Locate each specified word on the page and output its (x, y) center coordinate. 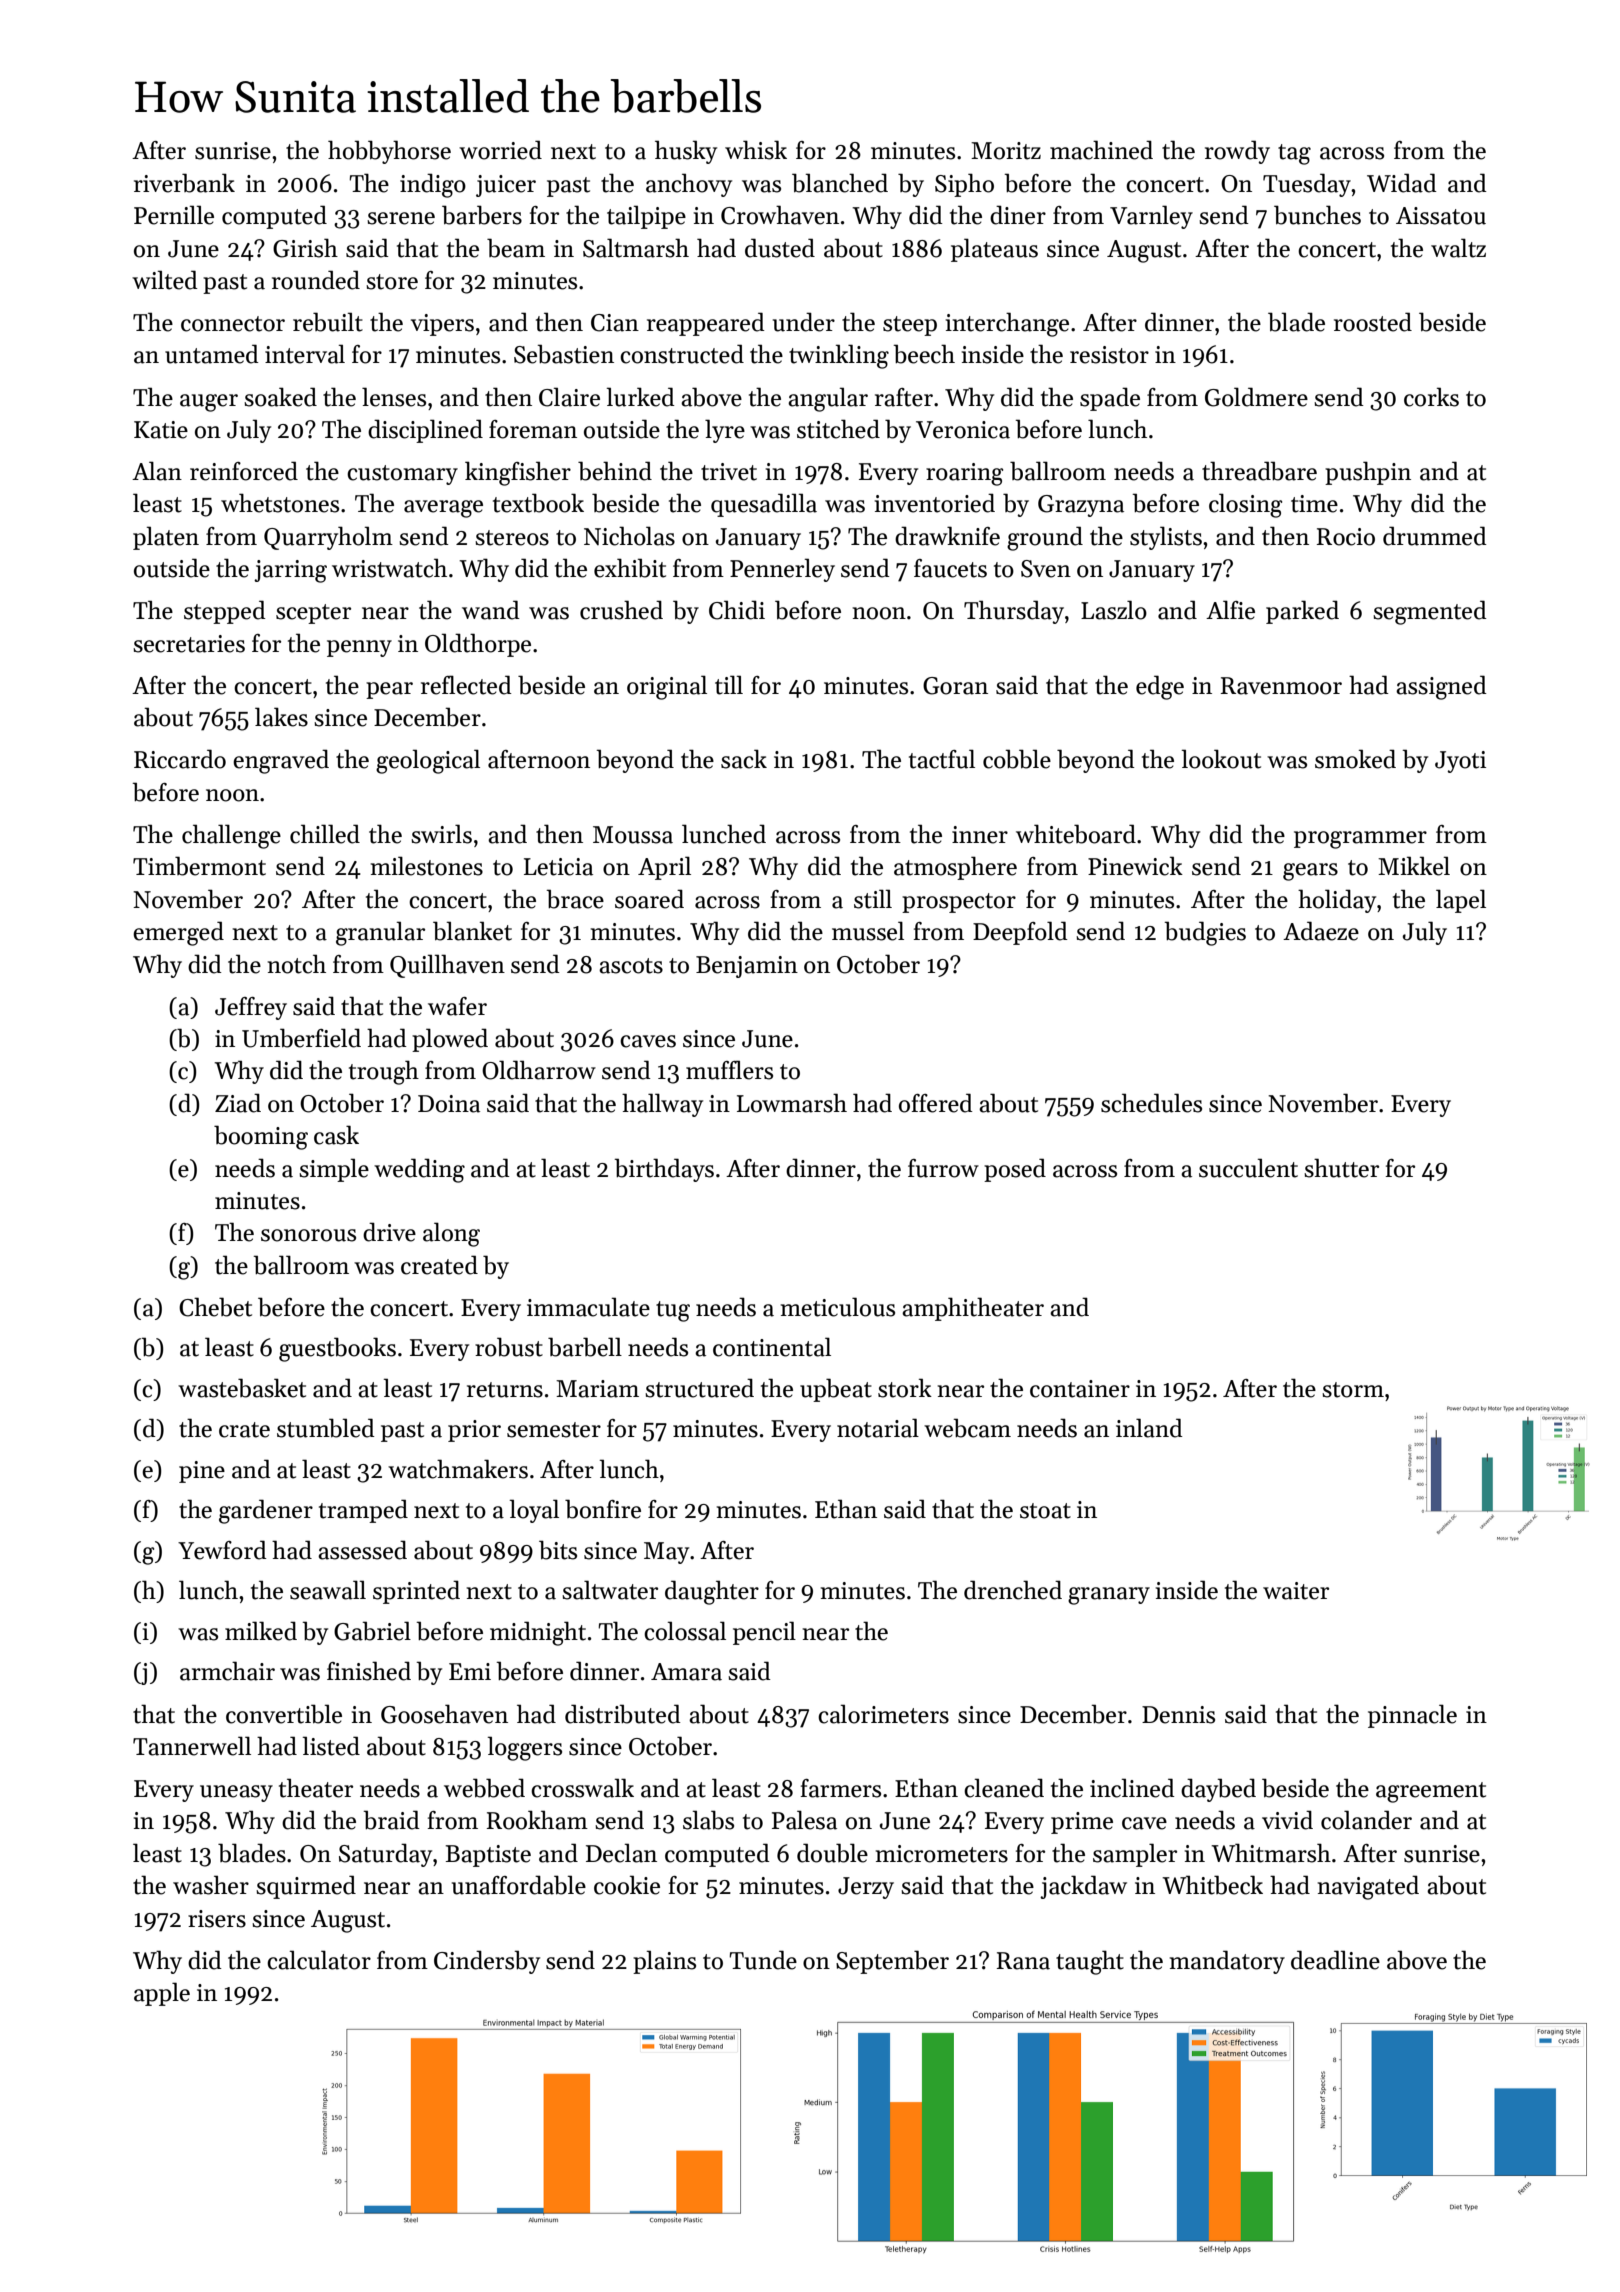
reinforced (244, 471)
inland (1149, 1428)
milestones (427, 866)
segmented (1430, 612)
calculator (319, 1960)
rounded (316, 280)
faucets (950, 568)
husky (686, 152)
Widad (1402, 183)
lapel (1461, 901)
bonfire (603, 1509)
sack (744, 759)
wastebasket (242, 1388)
